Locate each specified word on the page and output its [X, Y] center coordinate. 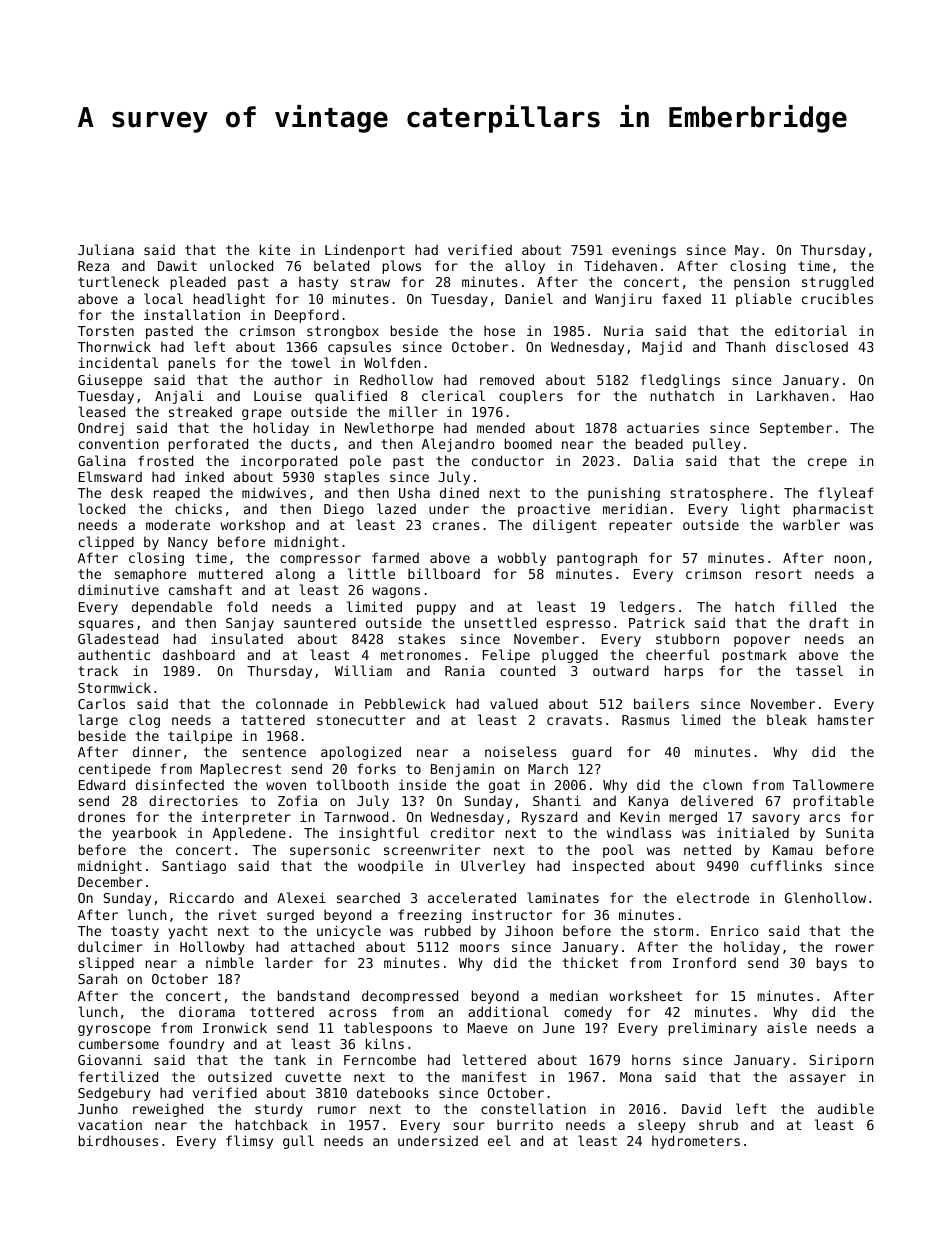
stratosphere [718, 494]
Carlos [101, 703]
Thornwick [114, 346]
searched [368, 897]
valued [514, 703]
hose [499, 330]
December [110, 881]
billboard [444, 573]
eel [499, 1140]
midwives [274, 492]
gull [298, 1142]
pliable [764, 300]
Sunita [850, 833]
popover [762, 641]
